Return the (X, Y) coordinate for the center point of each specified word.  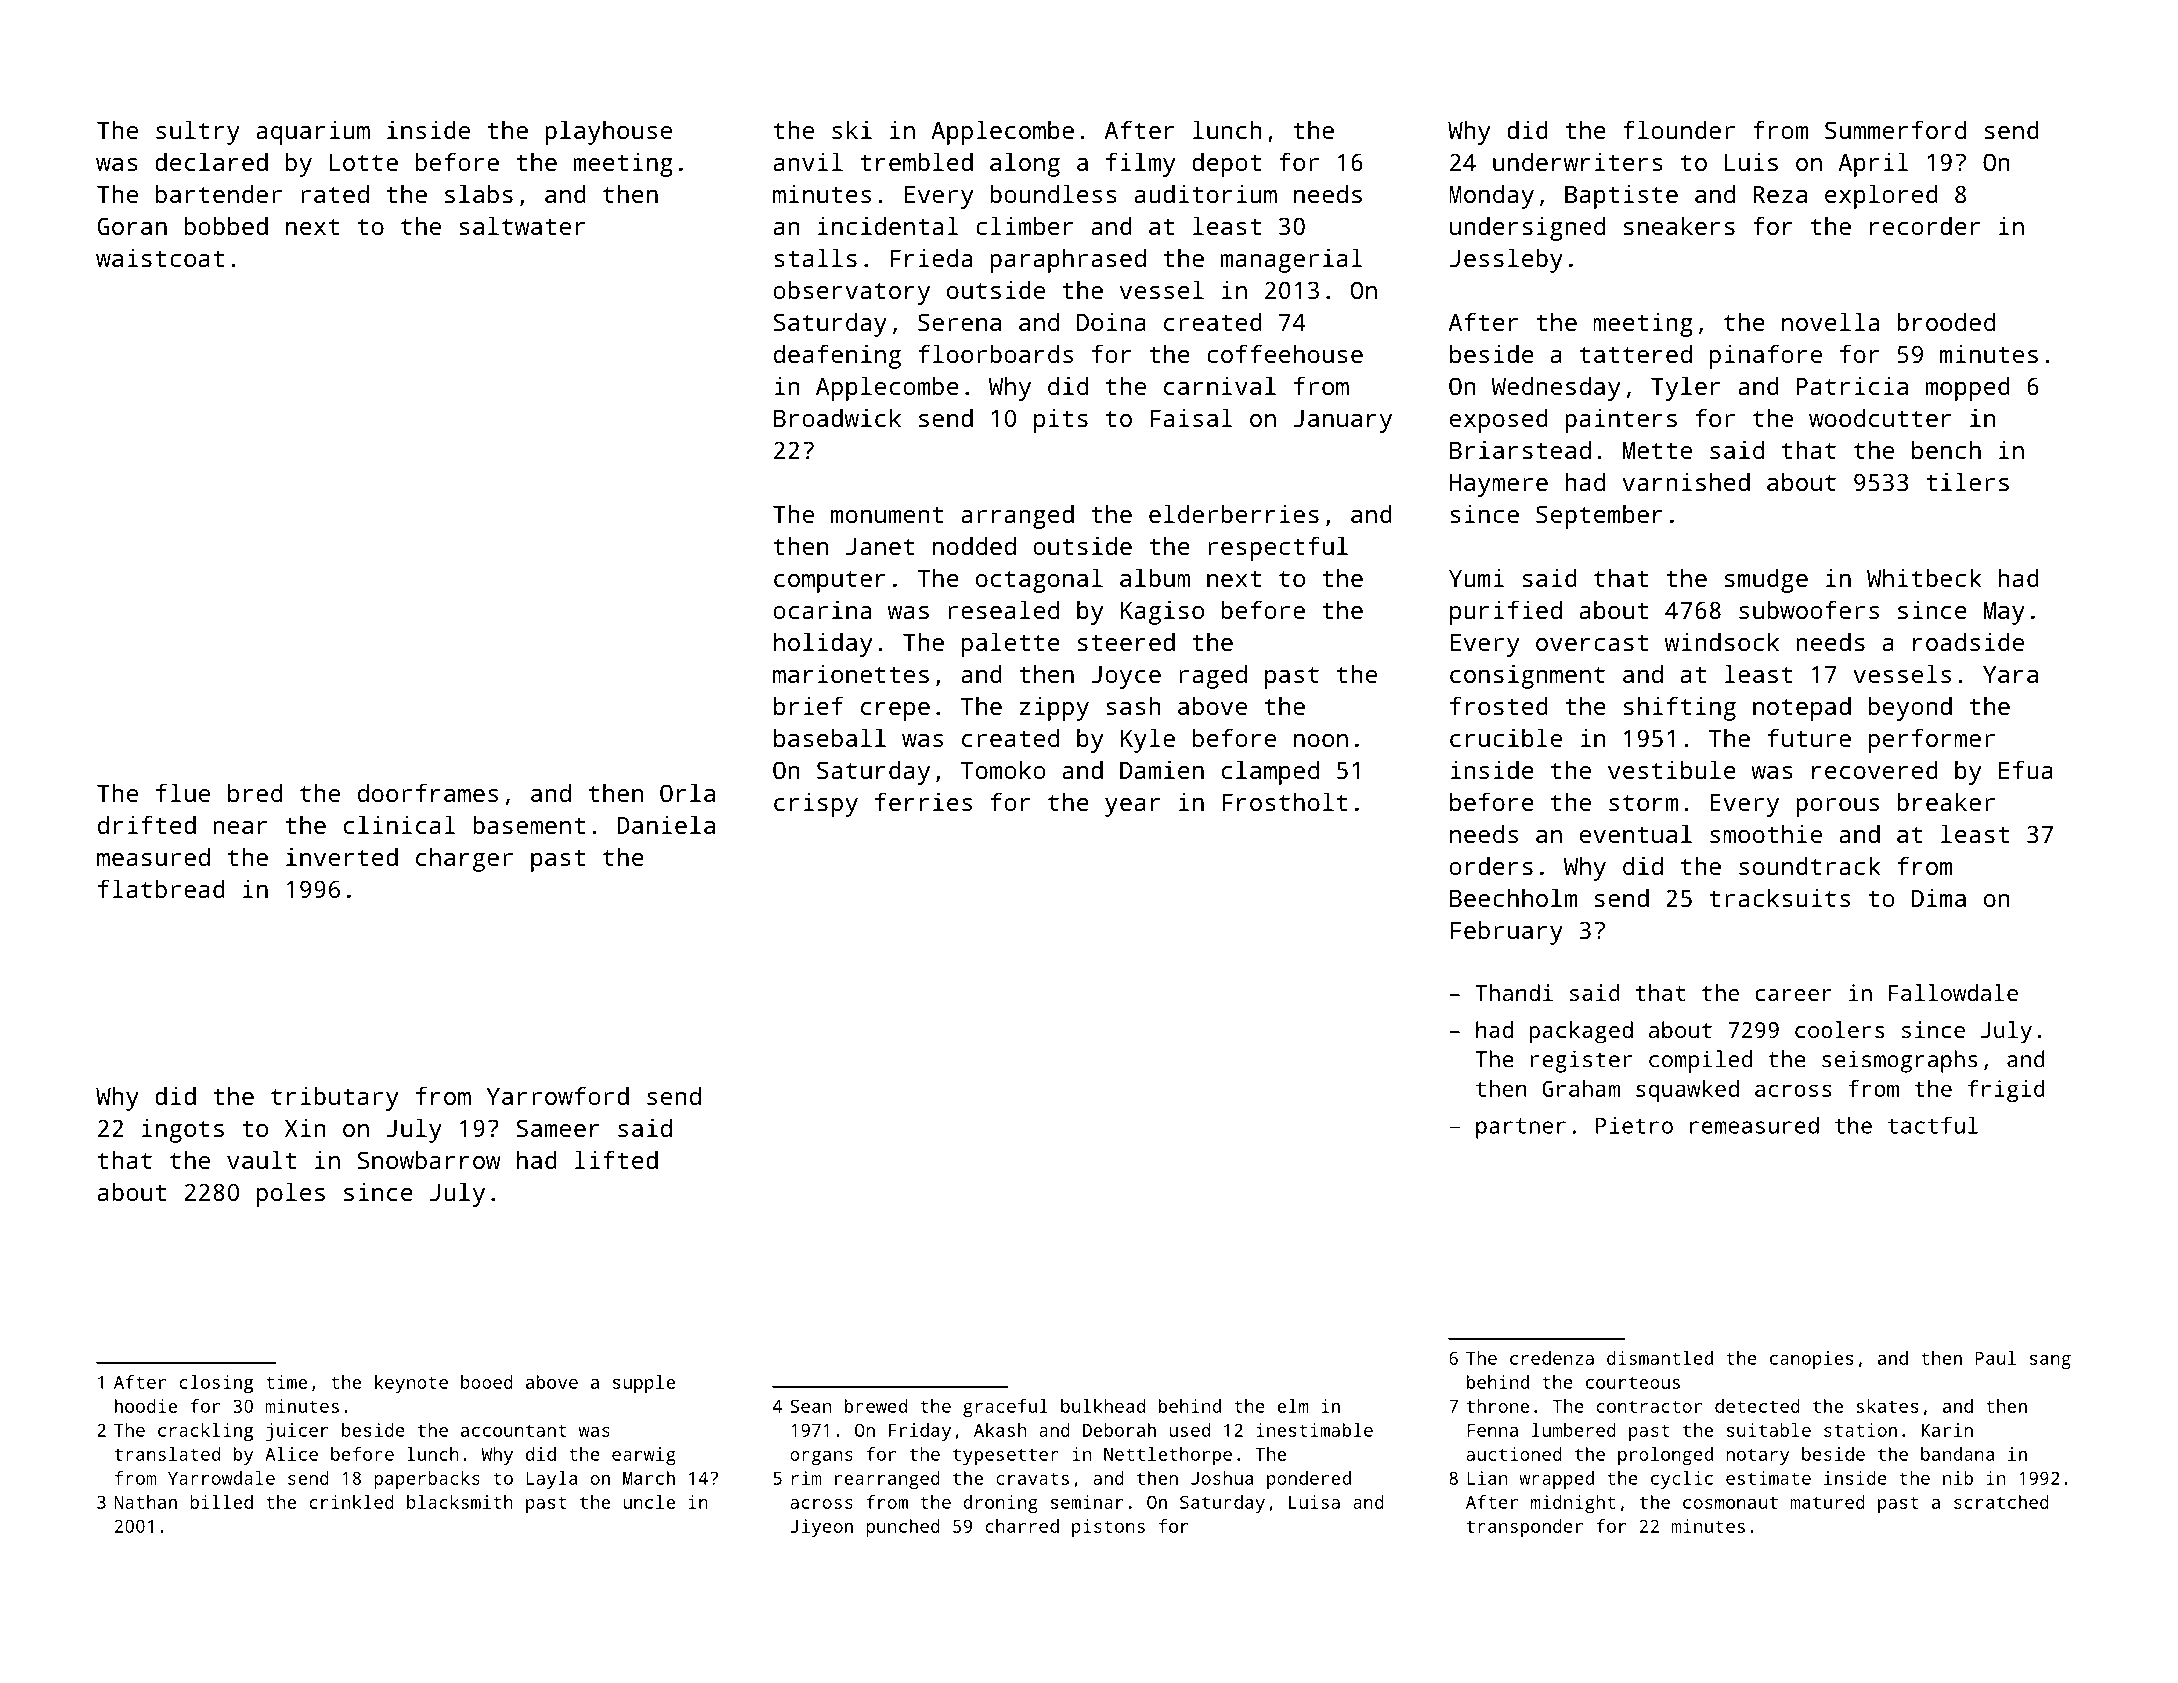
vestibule (1672, 769)
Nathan (145, 1502)
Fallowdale (1953, 992)
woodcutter (1880, 417)
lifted (616, 1159)
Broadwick (837, 417)
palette (1011, 644)
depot (1226, 164)
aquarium (313, 133)
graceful (1005, 1408)
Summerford (1895, 129)
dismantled (1660, 1358)
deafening (837, 356)
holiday (823, 644)
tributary (335, 1098)
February (1507, 932)
